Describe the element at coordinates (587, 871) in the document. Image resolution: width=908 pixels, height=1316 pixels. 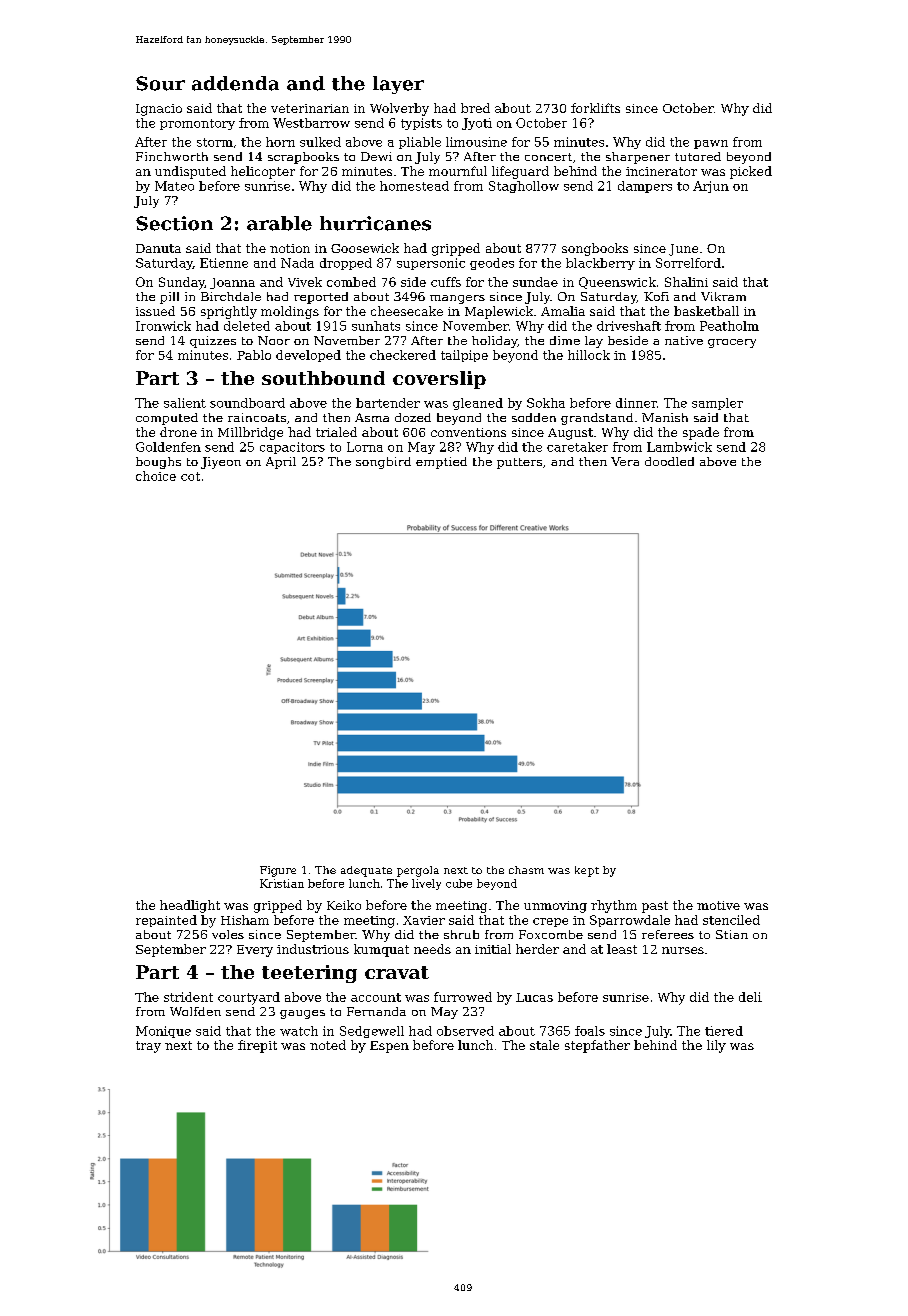
I see `kept` at that location.
